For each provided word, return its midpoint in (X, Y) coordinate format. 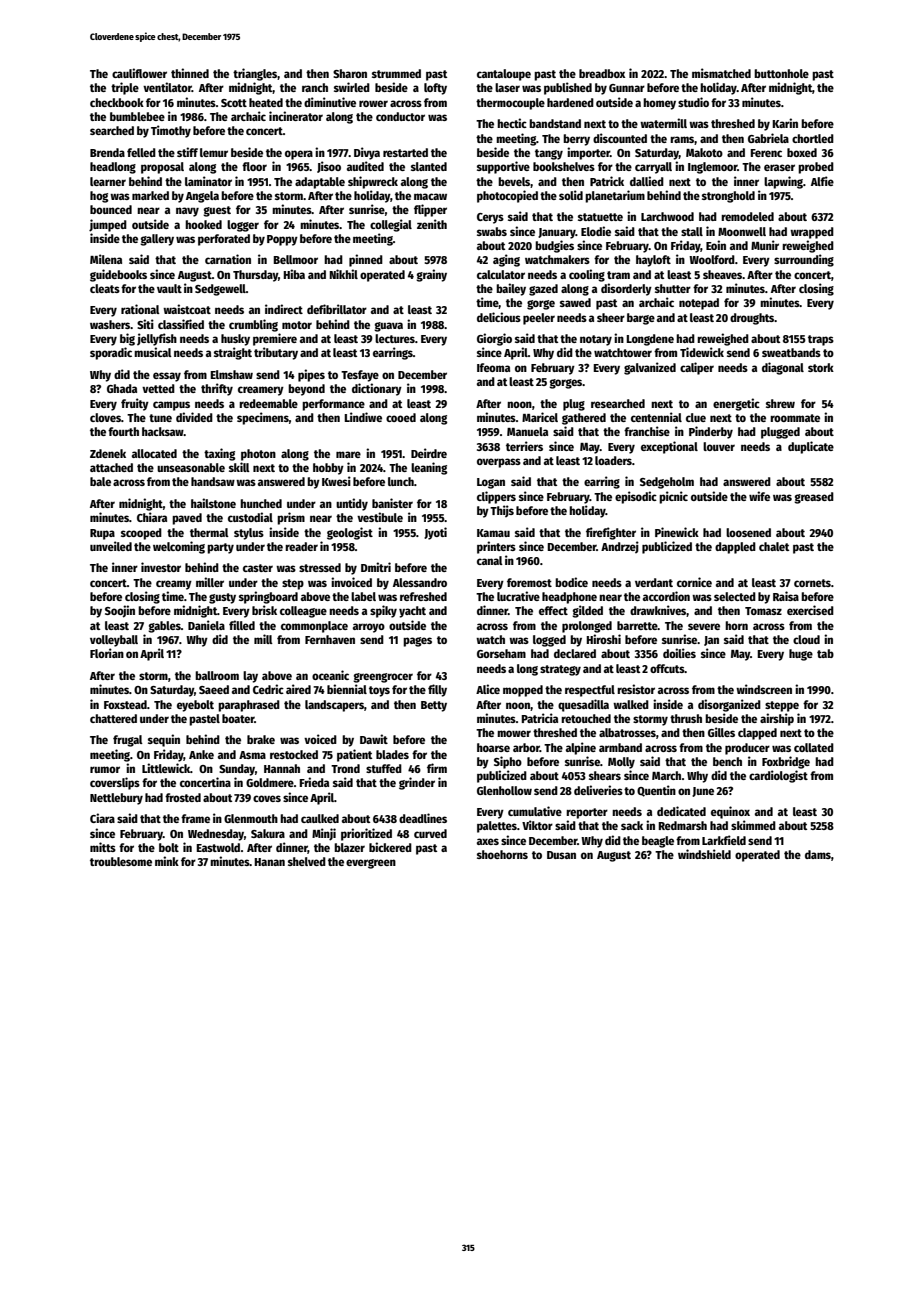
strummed (396, 73)
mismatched (721, 73)
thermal (209, 532)
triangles (255, 74)
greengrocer (383, 678)
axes (488, 841)
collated (814, 747)
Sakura (268, 833)
